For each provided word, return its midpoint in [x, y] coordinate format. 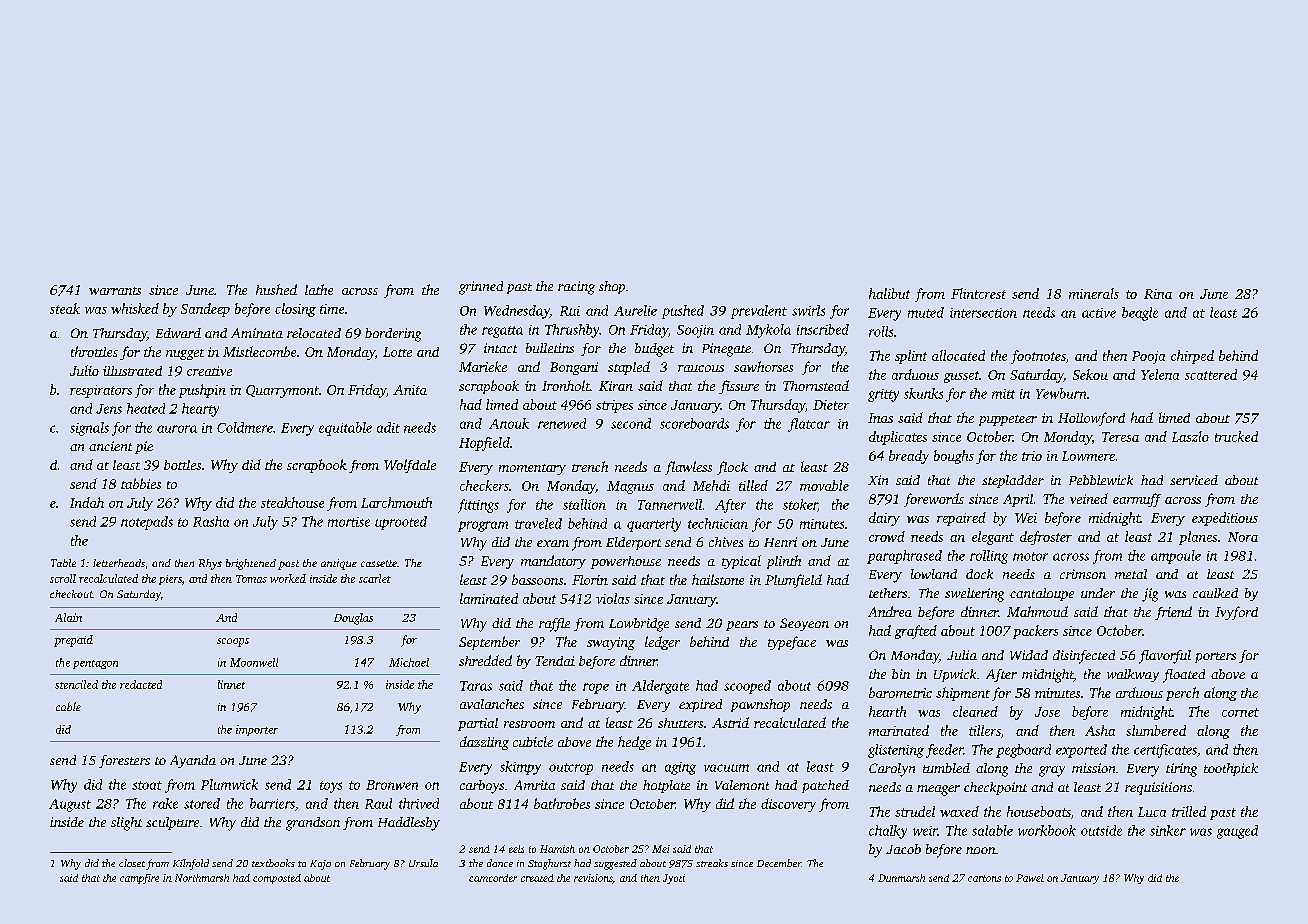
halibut [889, 293]
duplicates [898, 438]
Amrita [534, 785]
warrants [115, 291]
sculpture [172, 823]
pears [742, 626]
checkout [71, 594]
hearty [200, 410]
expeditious [1225, 519]
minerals [1094, 293]
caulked [1215, 593]
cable [68, 706]
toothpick [1231, 769]
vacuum [726, 768]
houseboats [1039, 811]
